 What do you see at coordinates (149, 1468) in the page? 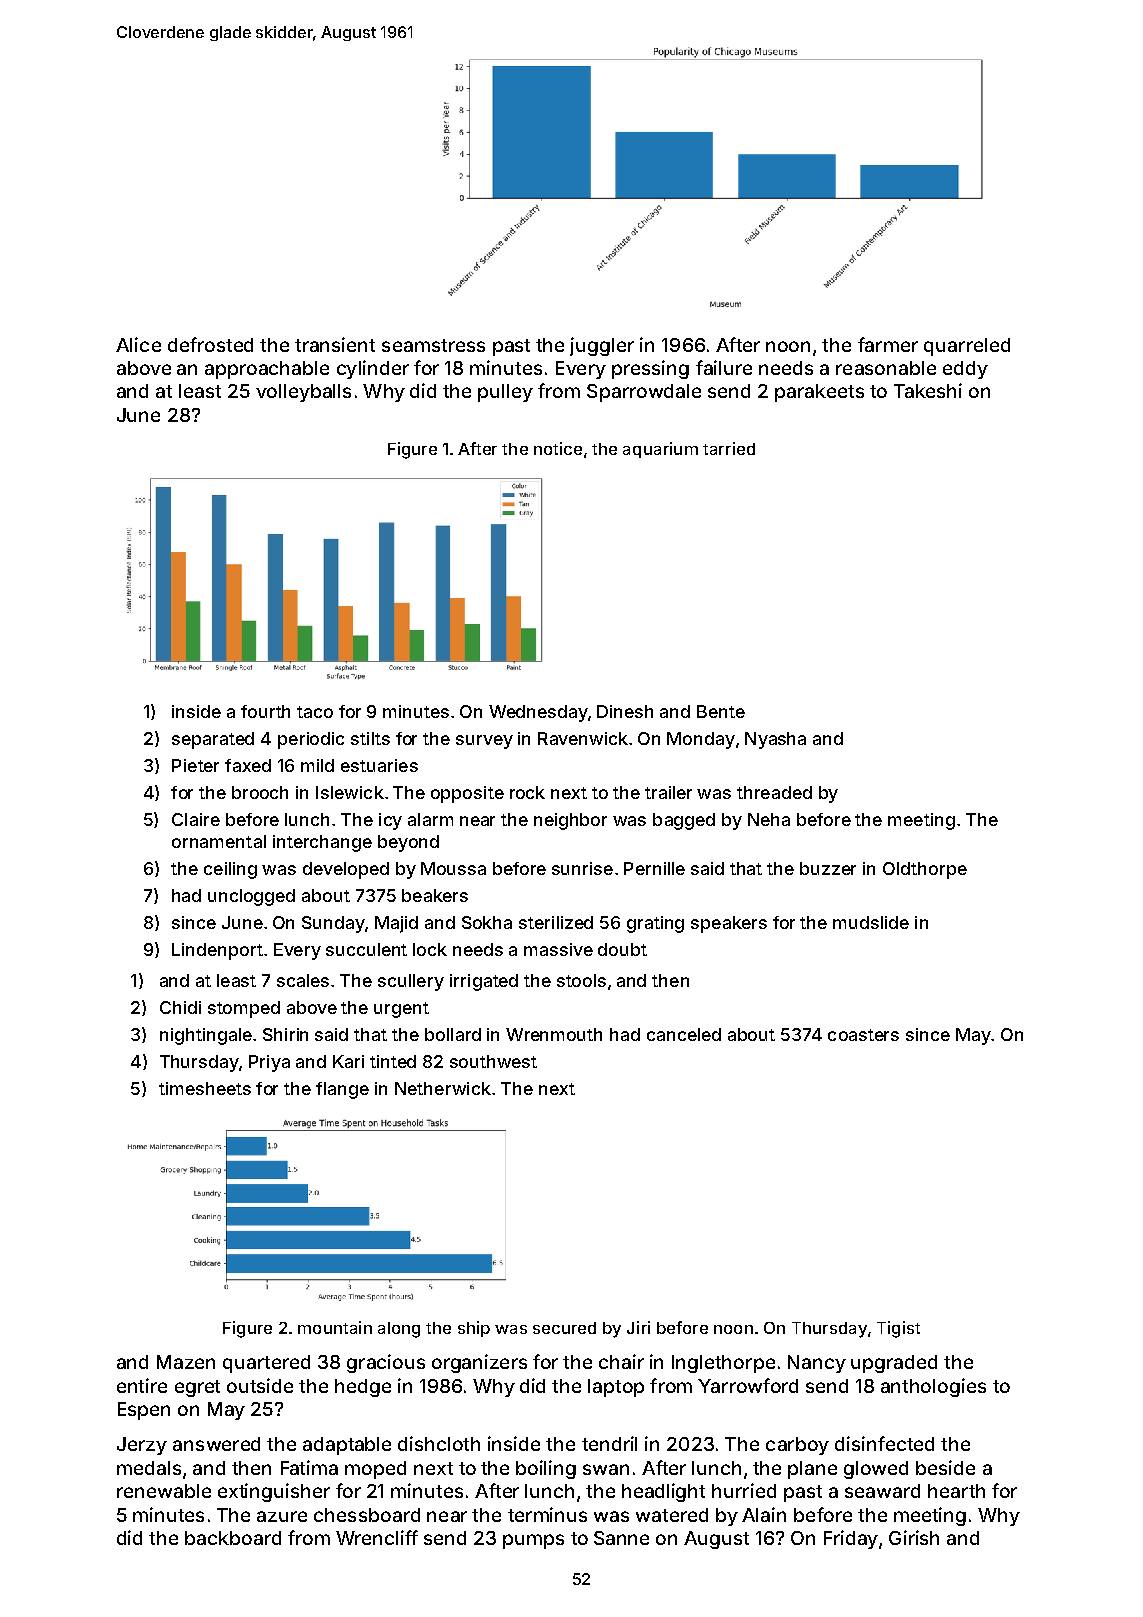
I see `medals` at bounding box center [149, 1468].
